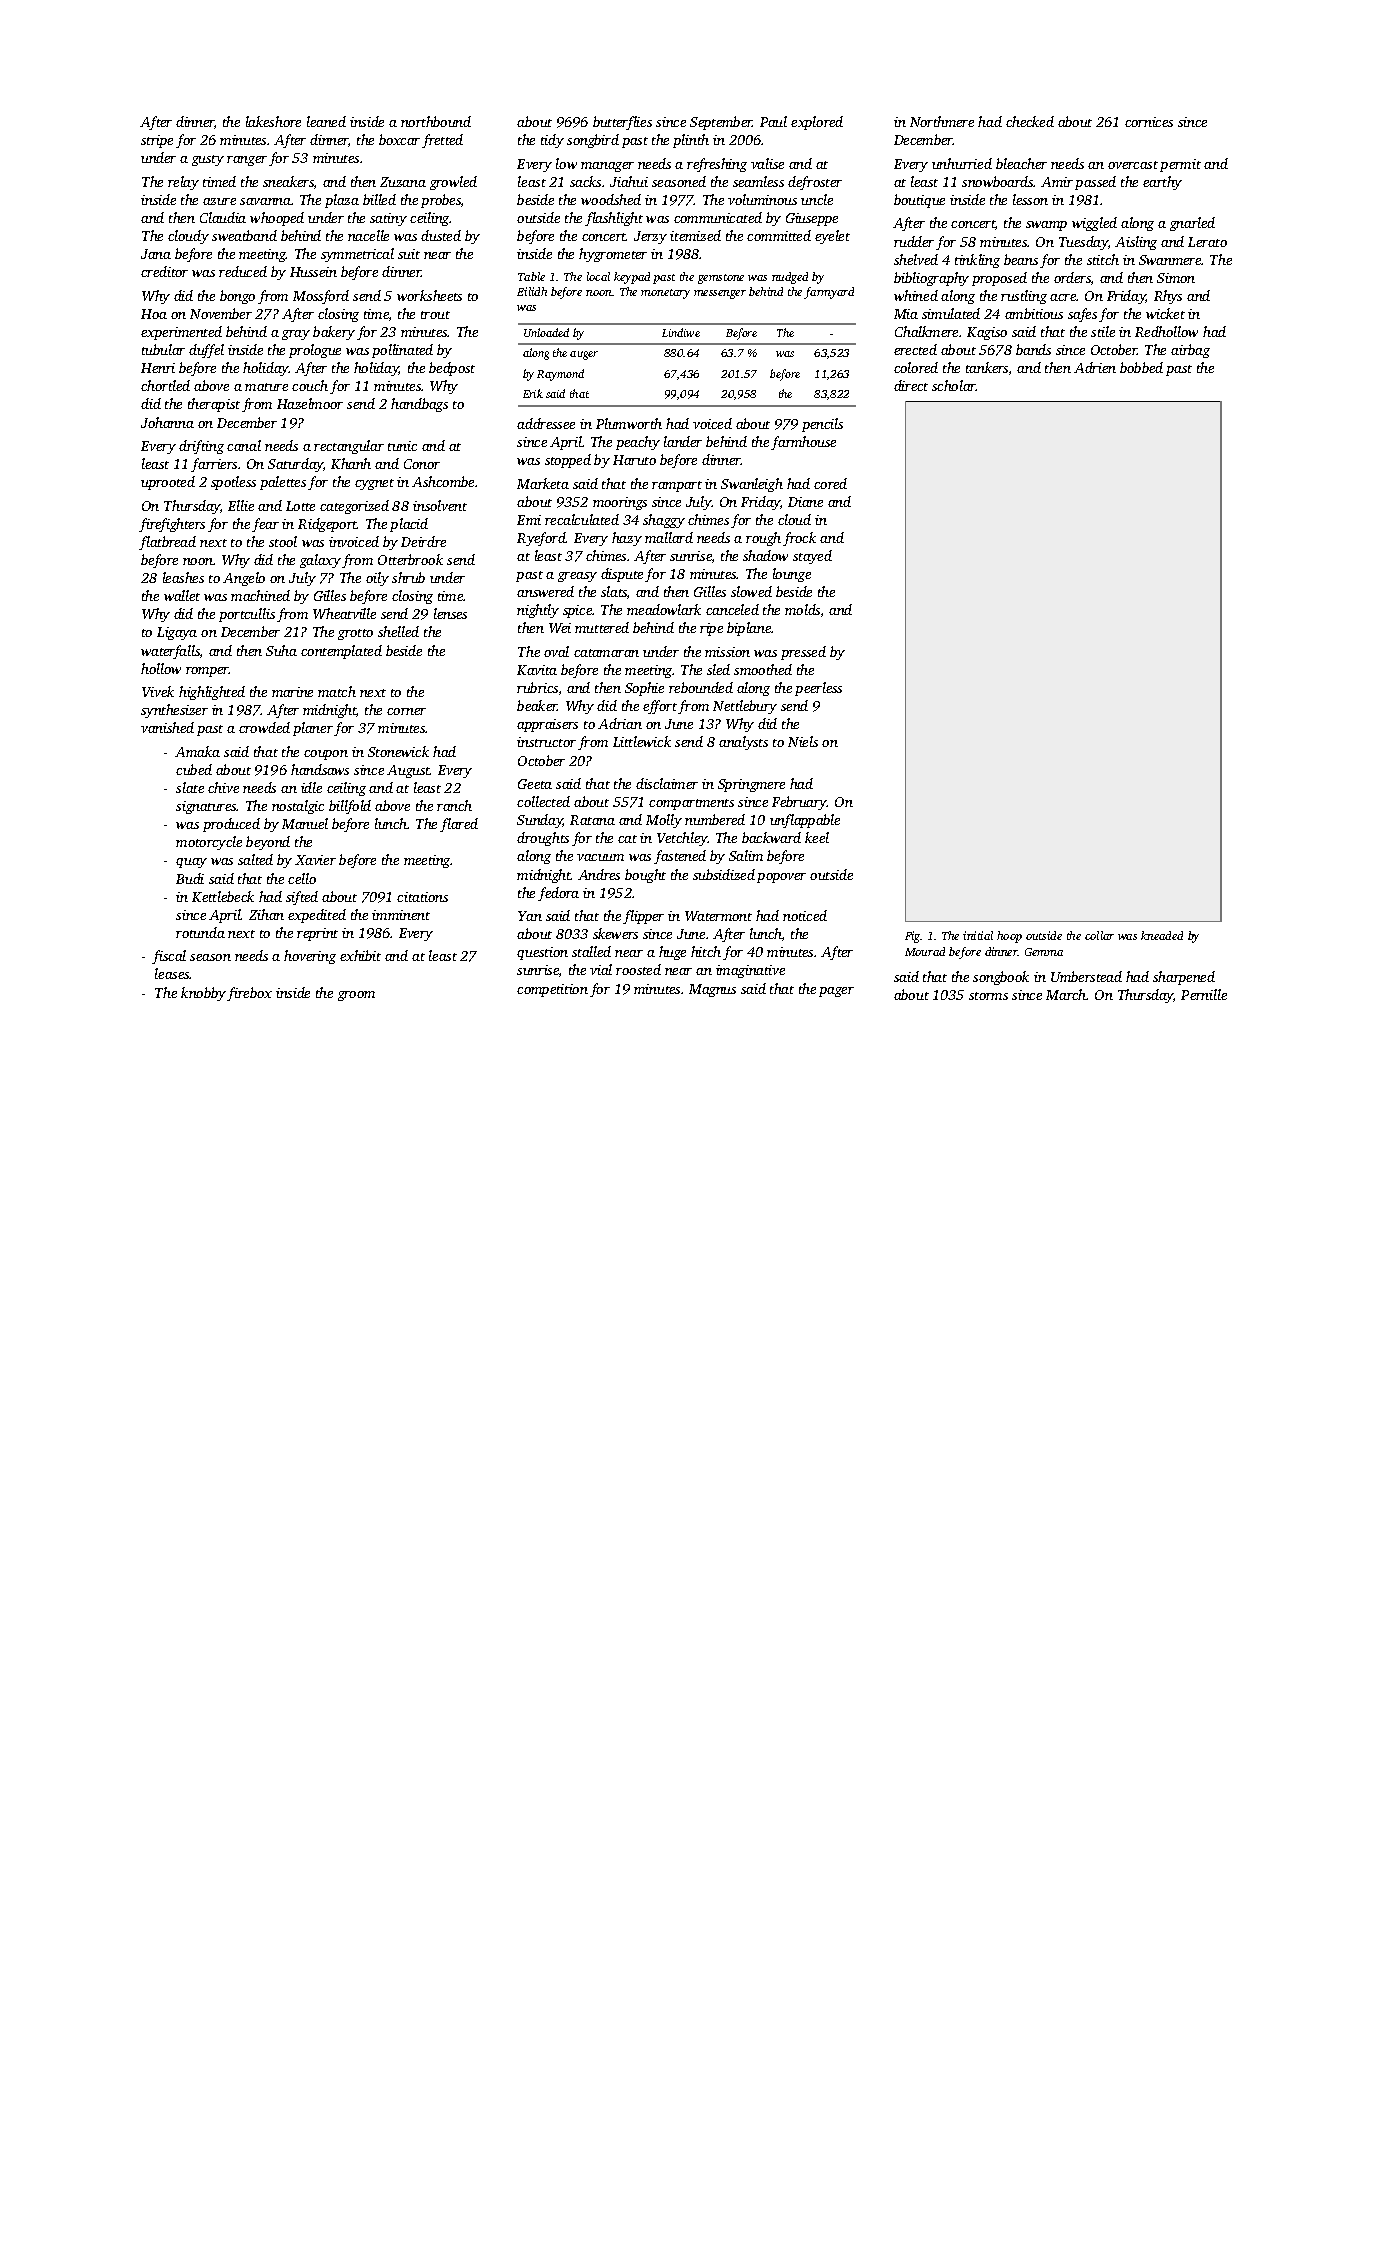 The height and width of the image is (2263, 1374). Describe the element at coordinates (436, 121) in the image. I see `northbound` at that location.
